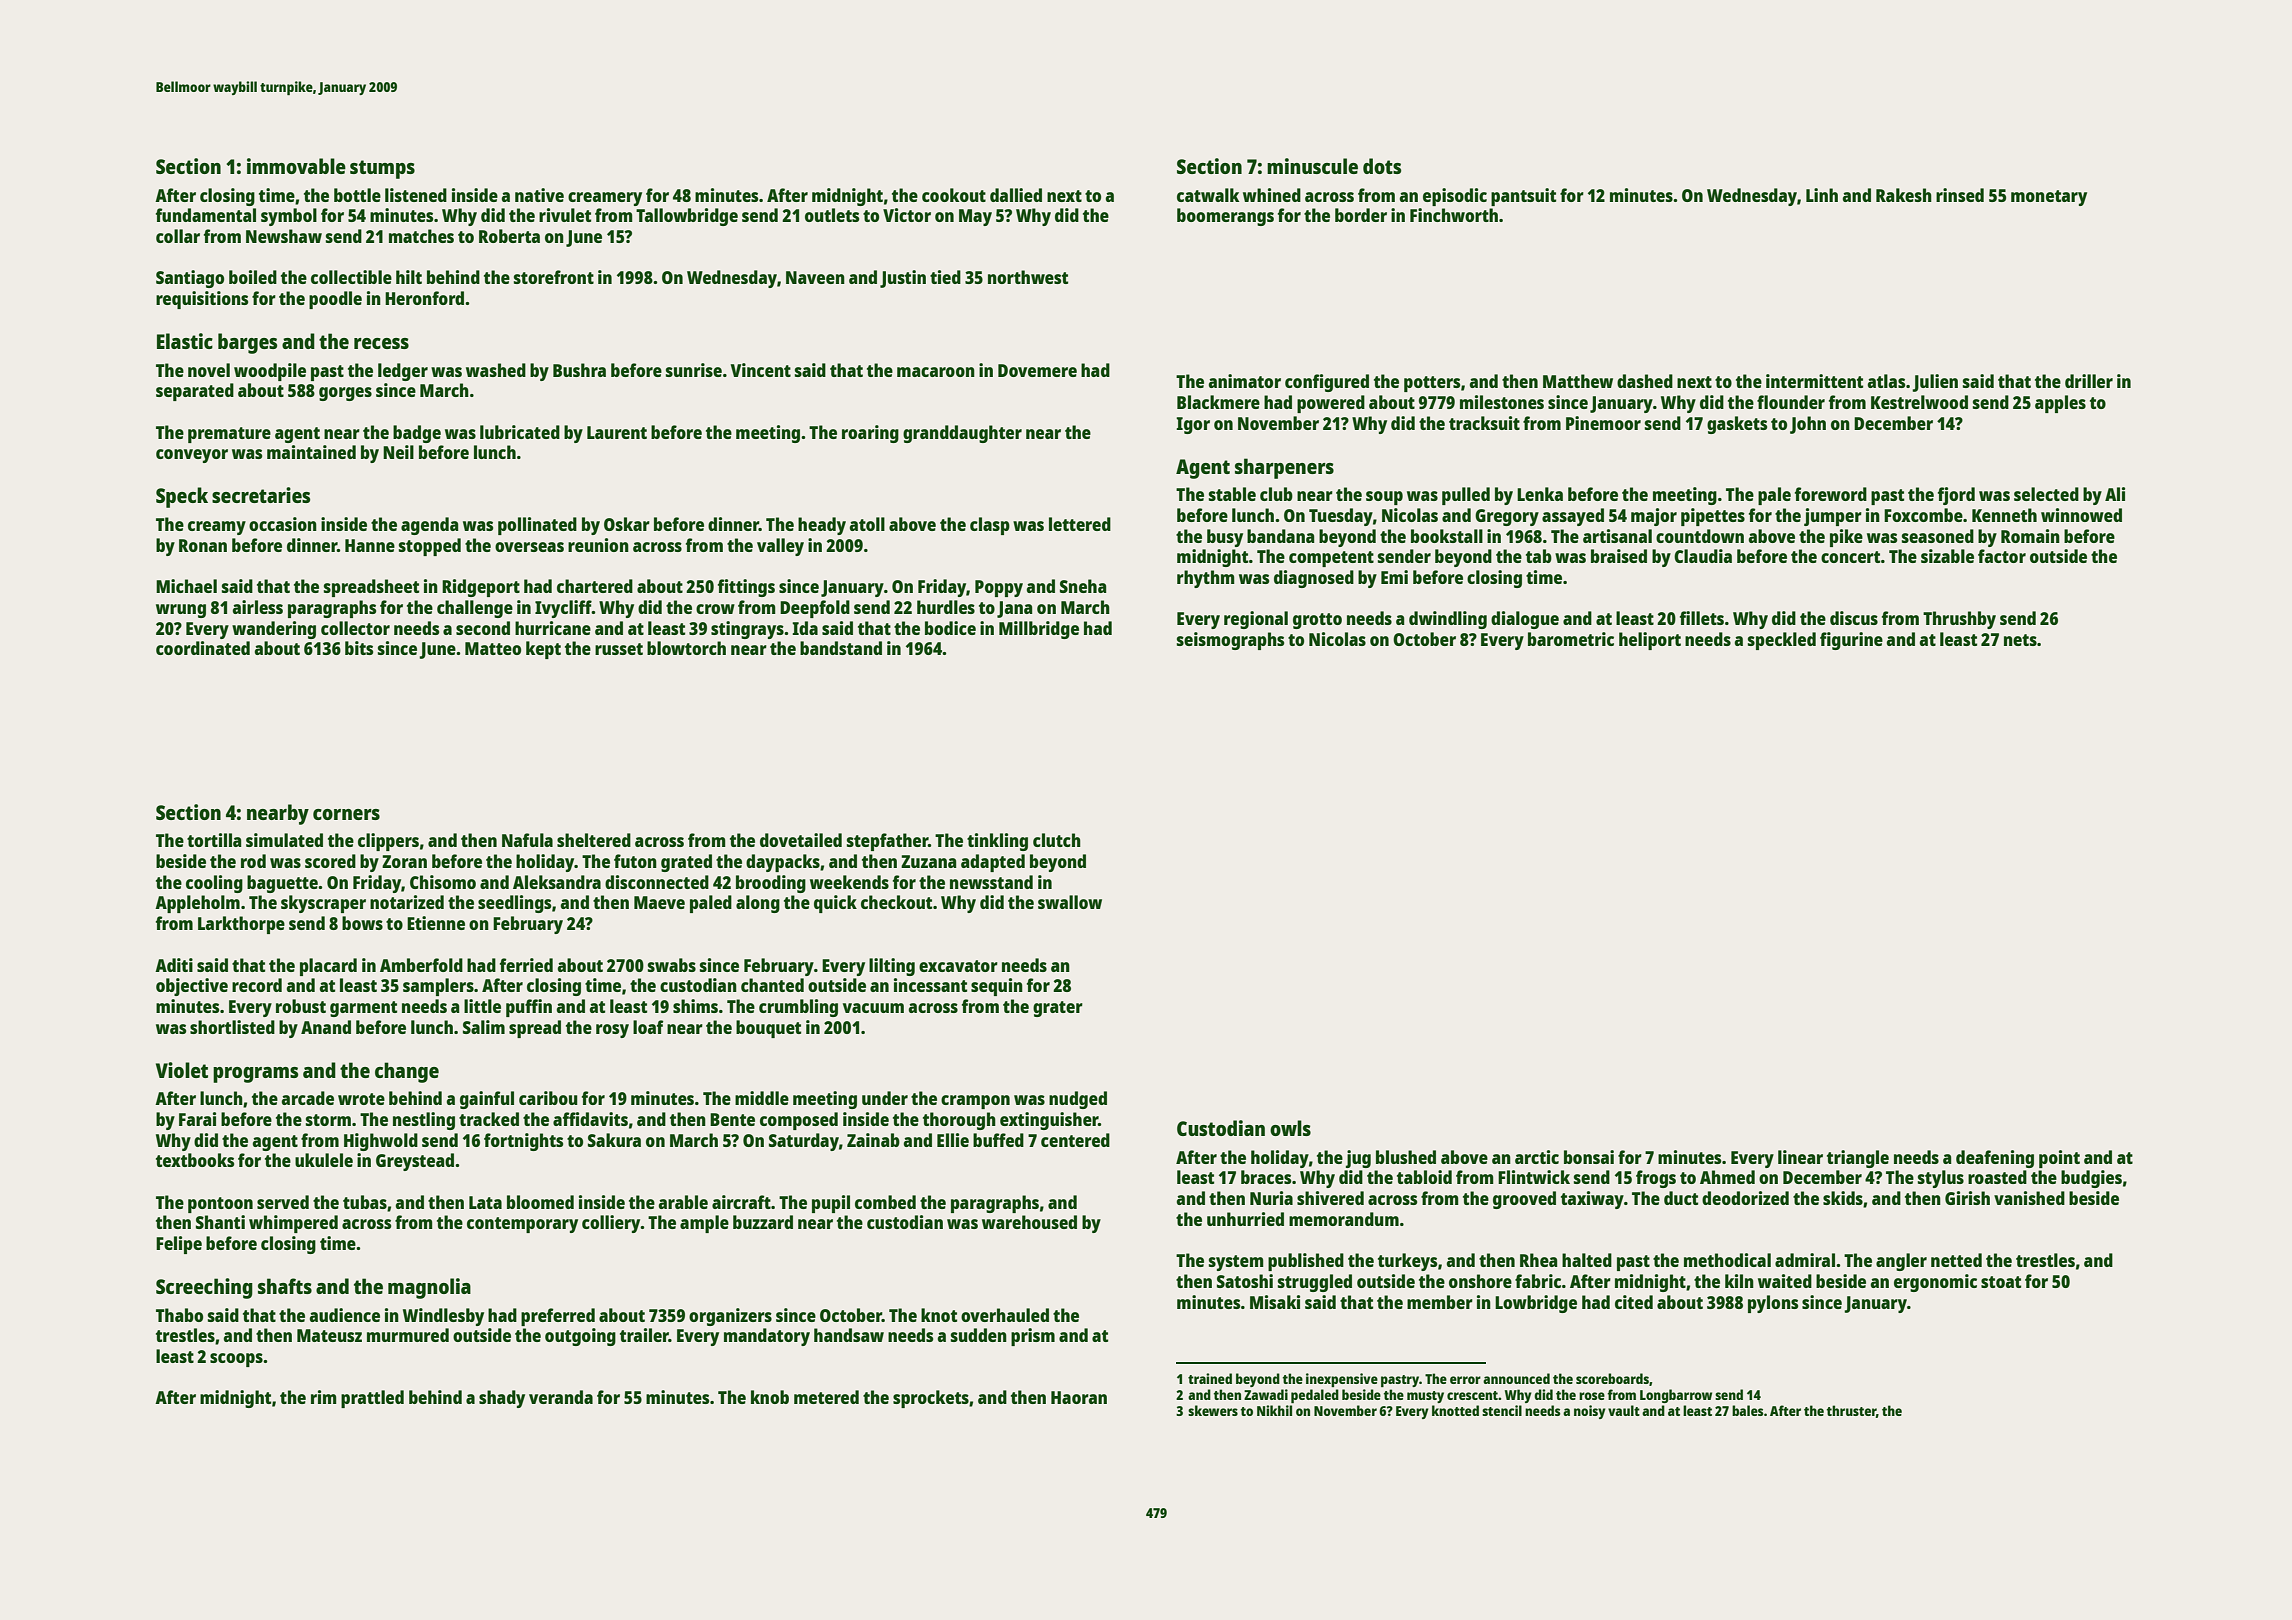 This screenshot has width=2292, height=1620. I want to click on animator, so click(1245, 381).
